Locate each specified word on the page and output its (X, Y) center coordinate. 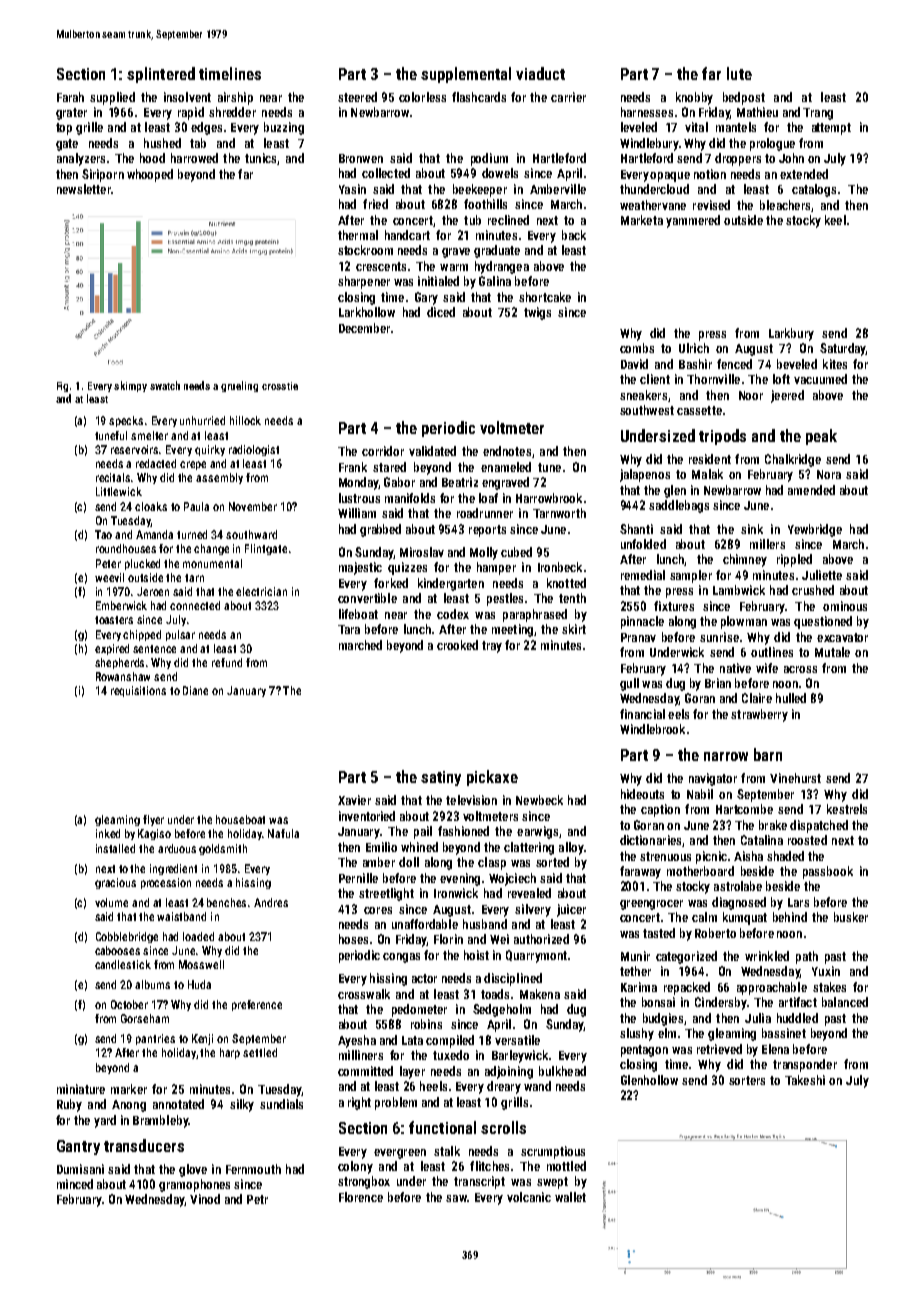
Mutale (832, 652)
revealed (529, 893)
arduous (177, 848)
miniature (81, 1089)
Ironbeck (560, 567)
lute (739, 73)
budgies (663, 1019)
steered (357, 97)
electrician (261, 591)
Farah (70, 97)
